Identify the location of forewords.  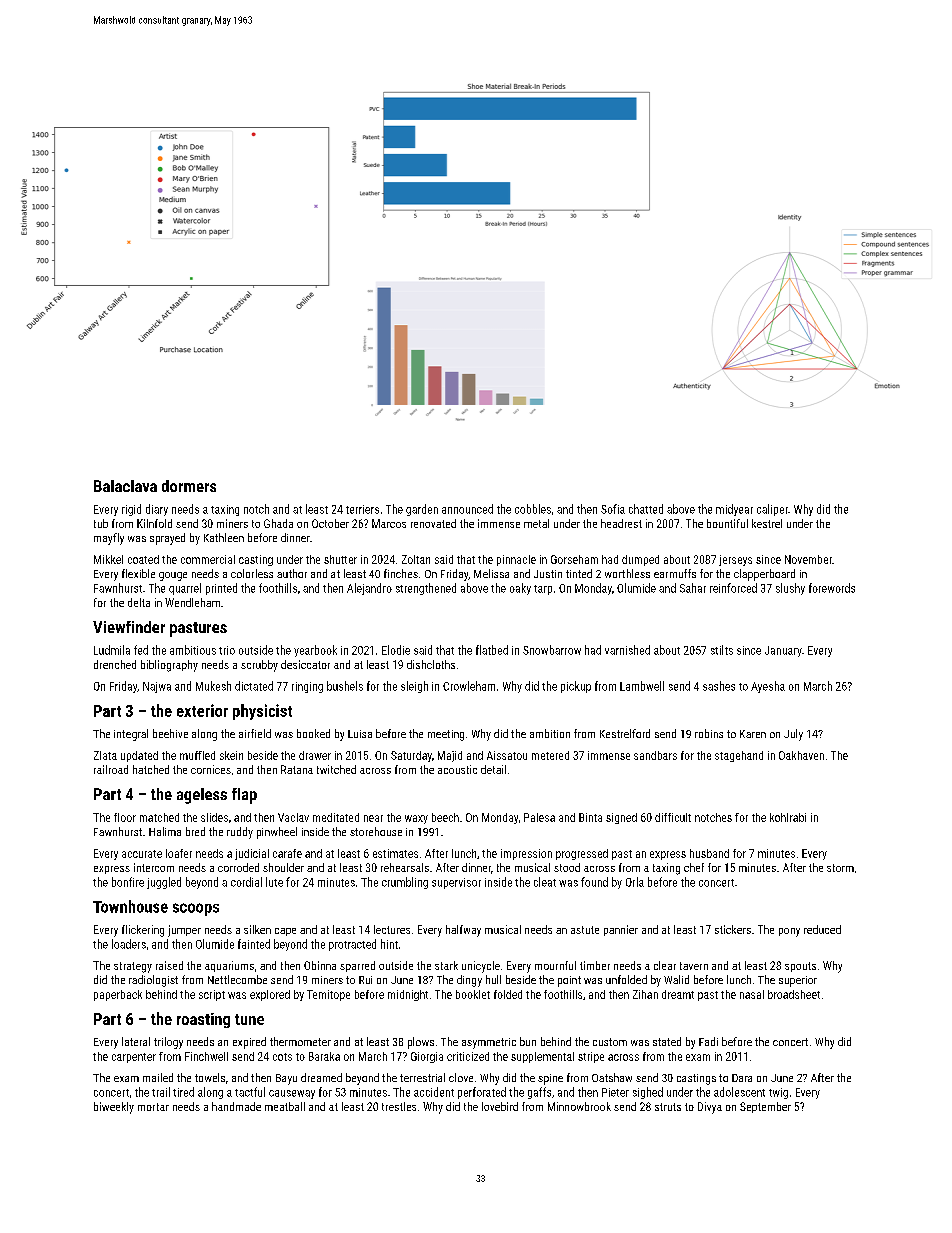
(832, 588).
